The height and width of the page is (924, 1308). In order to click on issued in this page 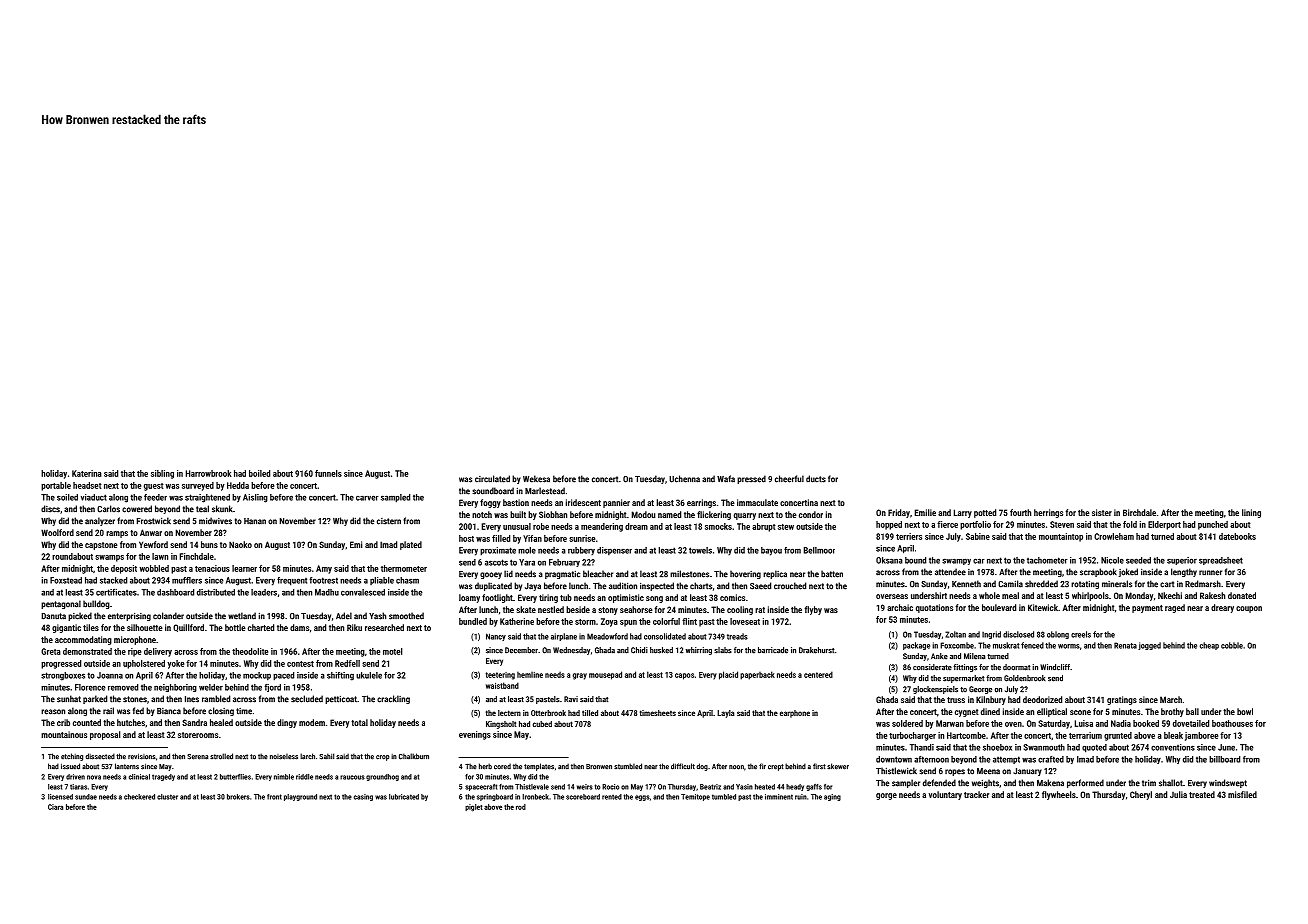, I will do `click(70, 766)`.
